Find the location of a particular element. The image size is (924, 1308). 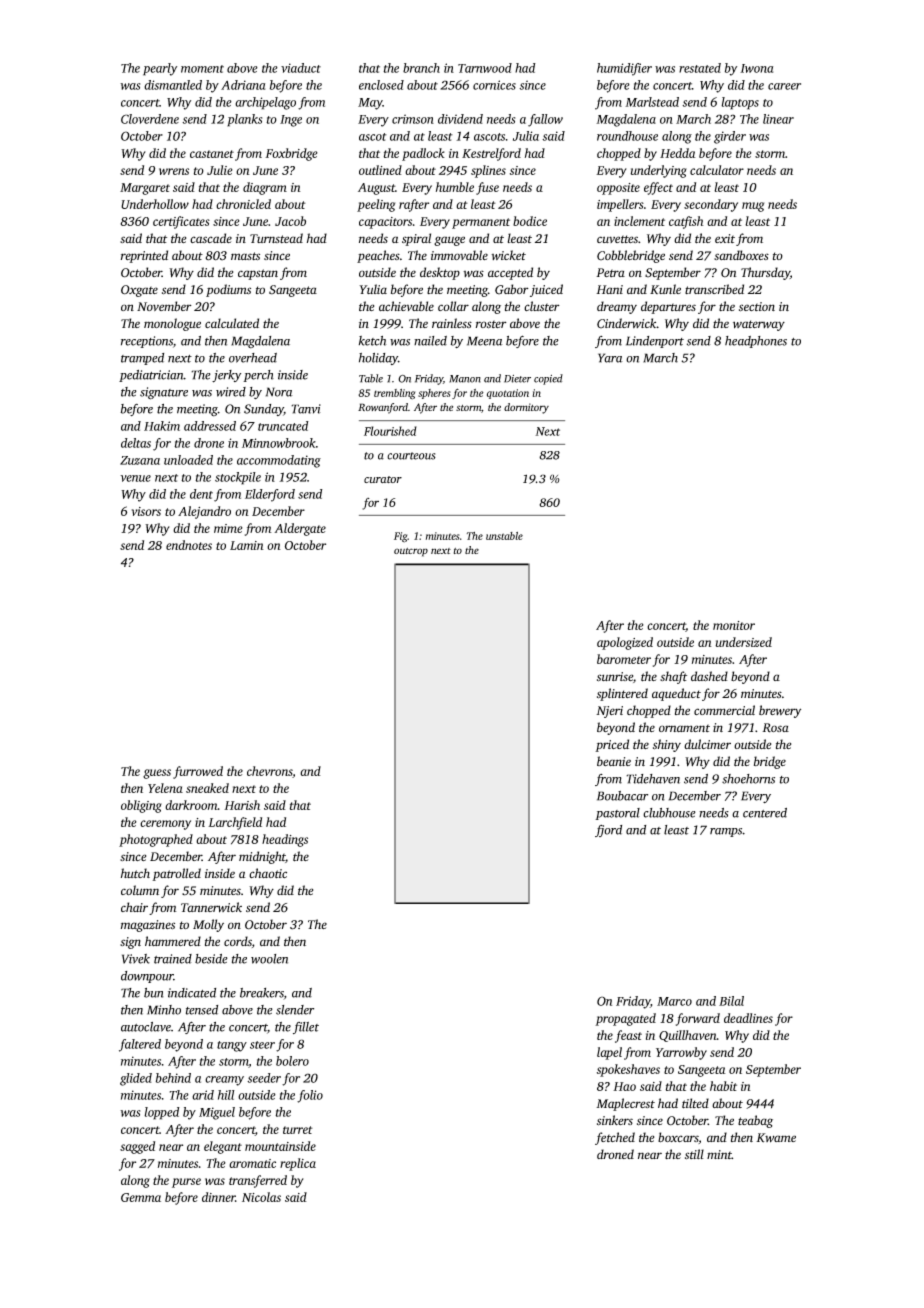

chevrons is located at coordinates (270, 772).
